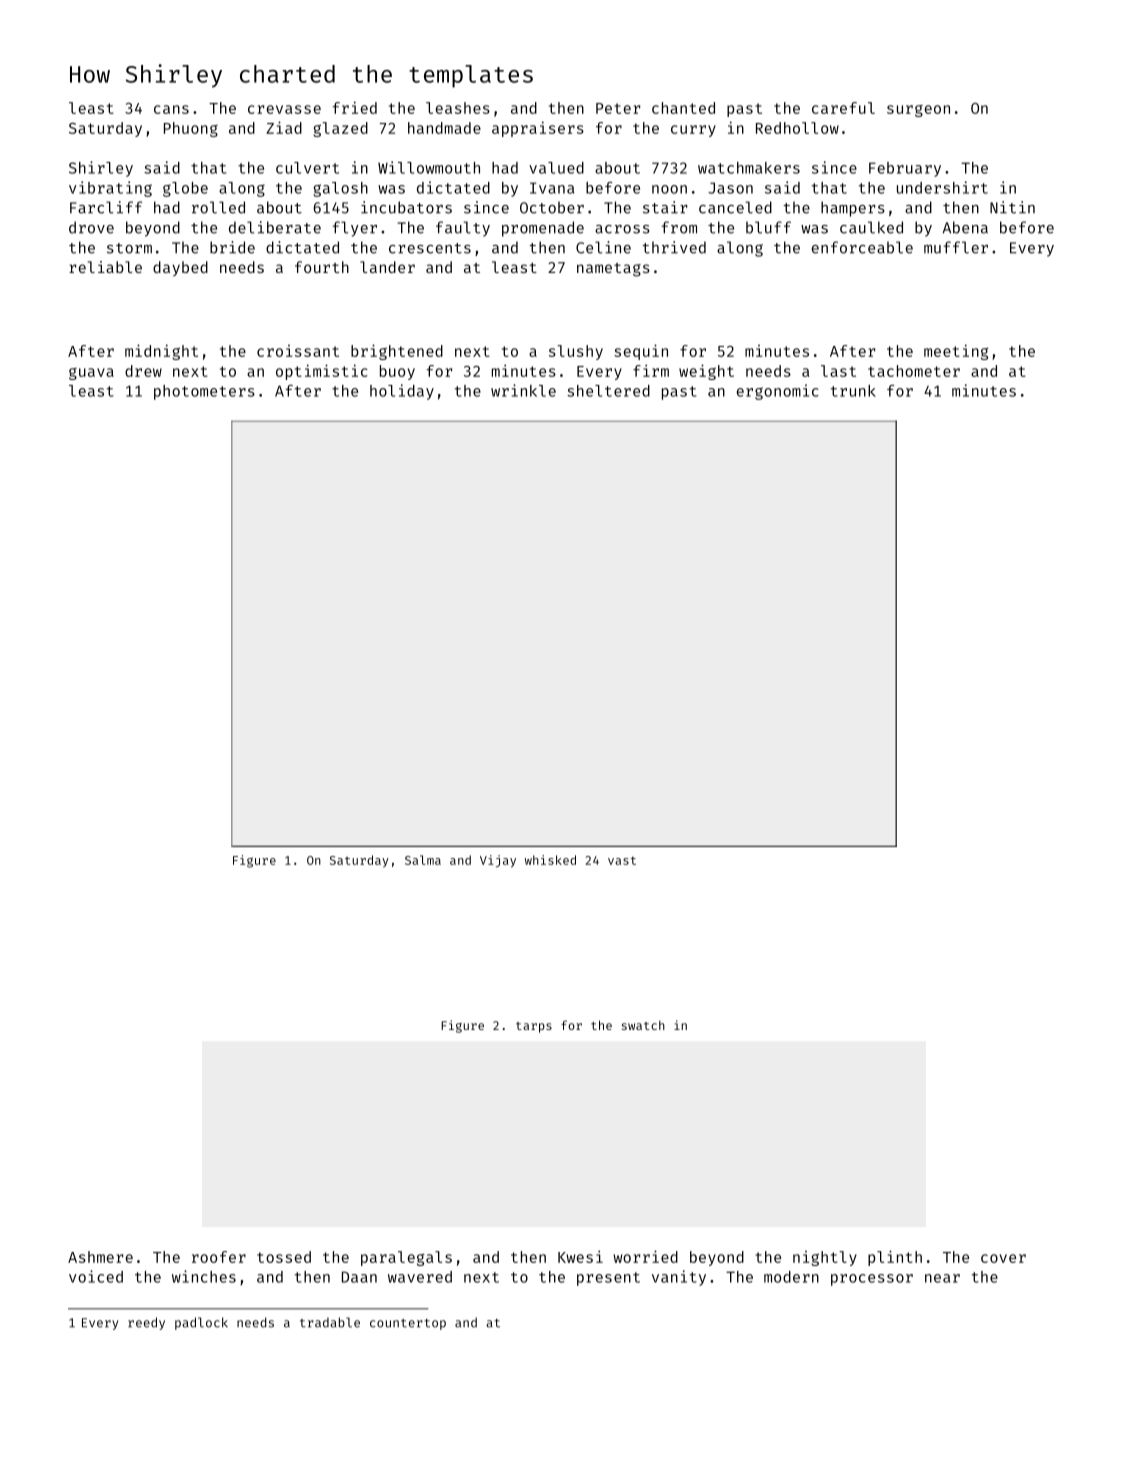  What do you see at coordinates (423, 860) in the screenshot?
I see `Salma` at bounding box center [423, 860].
